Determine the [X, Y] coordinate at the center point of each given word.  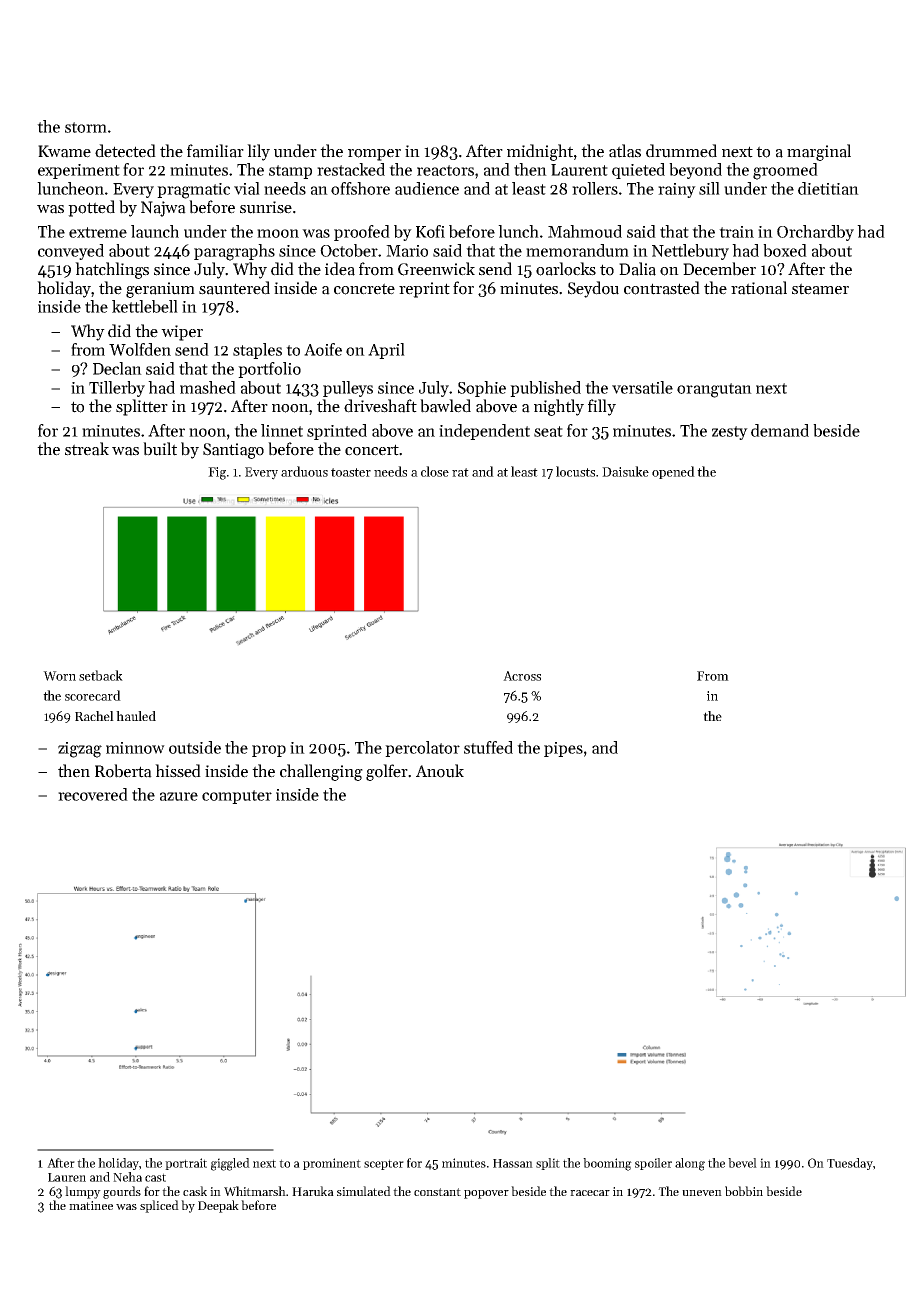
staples [257, 351]
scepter [384, 1164]
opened [673, 472]
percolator [422, 749]
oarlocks [566, 269]
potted [91, 208]
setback [101, 675]
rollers [595, 188]
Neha [127, 1177]
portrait [186, 1164]
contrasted [662, 288]
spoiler [653, 1164]
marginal [819, 152]
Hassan [513, 1163]
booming [607, 1164]
